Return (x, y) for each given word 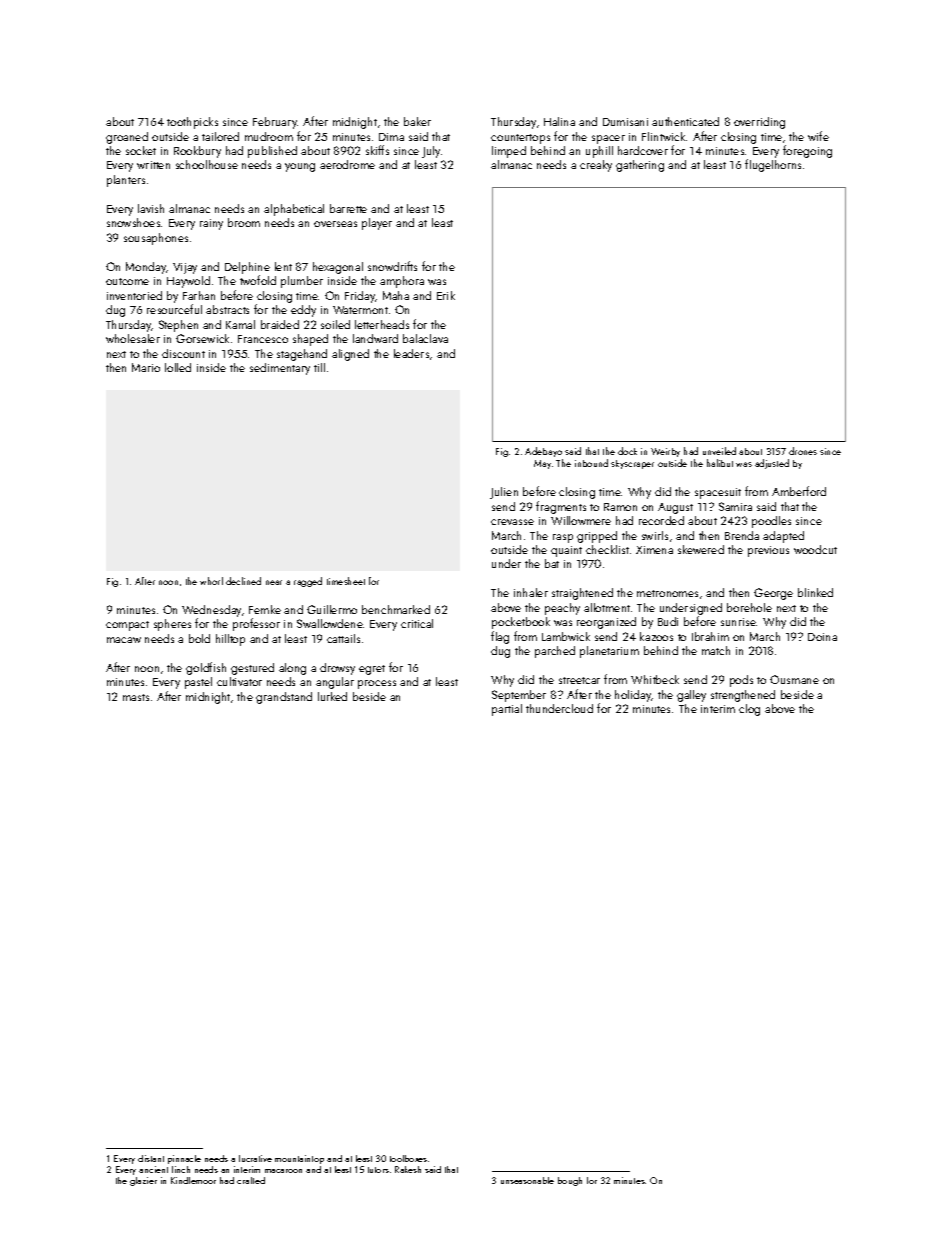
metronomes (667, 593)
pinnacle (184, 1159)
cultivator (239, 681)
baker (417, 121)
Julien (504, 493)
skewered (701, 549)
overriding (759, 123)
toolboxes (408, 1158)
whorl (211, 581)
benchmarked (396, 609)
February (275, 123)
